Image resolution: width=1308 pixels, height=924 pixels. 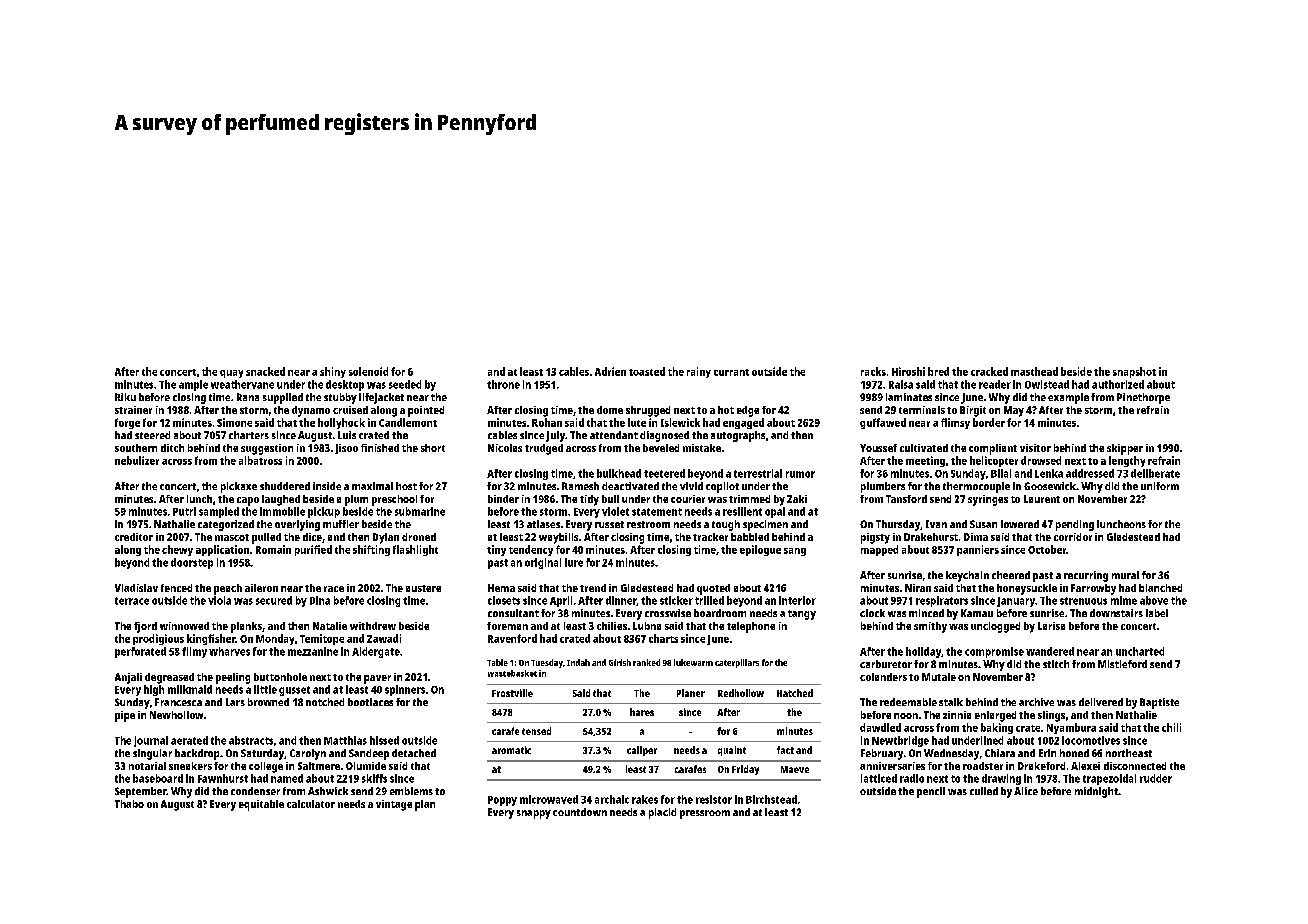 What do you see at coordinates (177, 550) in the document?
I see `chewy` at bounding box center [177, 550].
